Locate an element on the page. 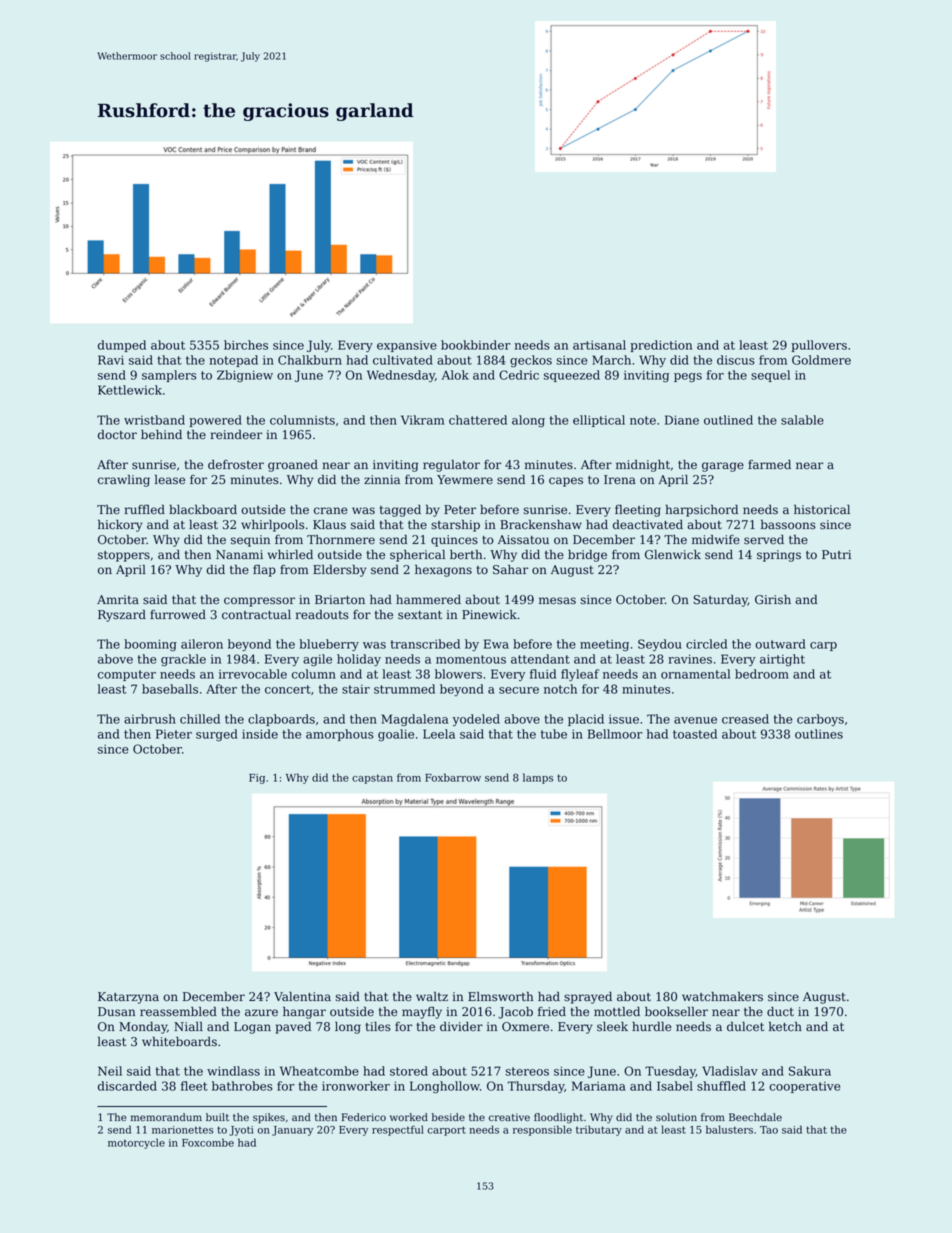 This page has height=1233, width=952. agile is located at coordinates (317, 660).
